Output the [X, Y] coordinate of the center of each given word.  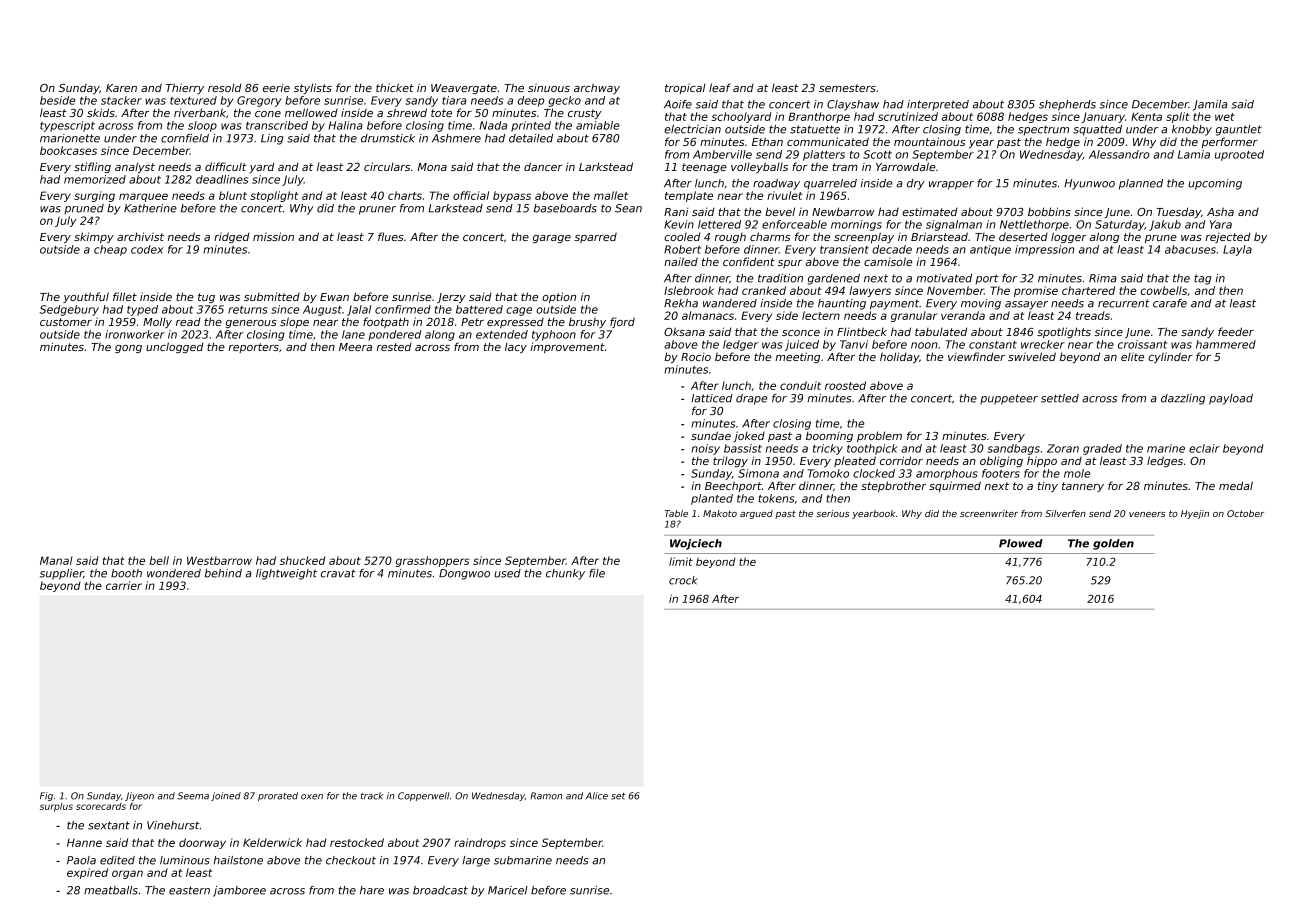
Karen [121, 88]
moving [981, 304]
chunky [565, 574]
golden [1113, 544]
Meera [355, 347]
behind [223, 573]
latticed [712, 398]
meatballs [111, 890]
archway [597, 88]
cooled [682, 237]
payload [1231, 399]
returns [248, 310]
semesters [847, 88]
